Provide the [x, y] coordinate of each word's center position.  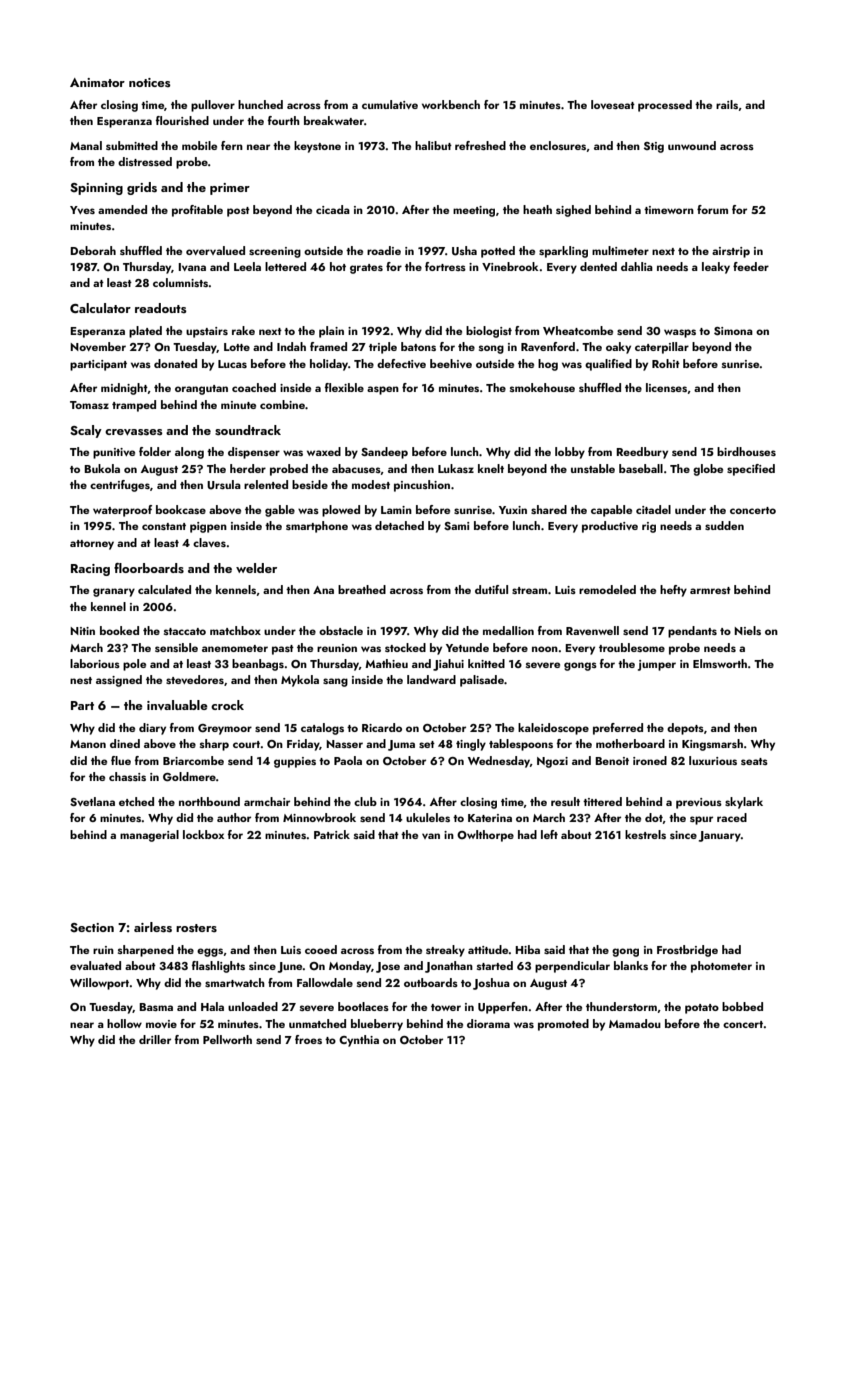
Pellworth [227, 1039]
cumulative [390, 104]
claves [209, 542]
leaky [716, 268]
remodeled [607, 589]
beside [310, 484]
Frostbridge [687, 951]
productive [610, 527]
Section [92, 927]
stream [529, 590]
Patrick [332, 834]
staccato [185, 631]
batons [418, 346]
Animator [97, 82]
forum [712, 209]
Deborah [93, 250]
